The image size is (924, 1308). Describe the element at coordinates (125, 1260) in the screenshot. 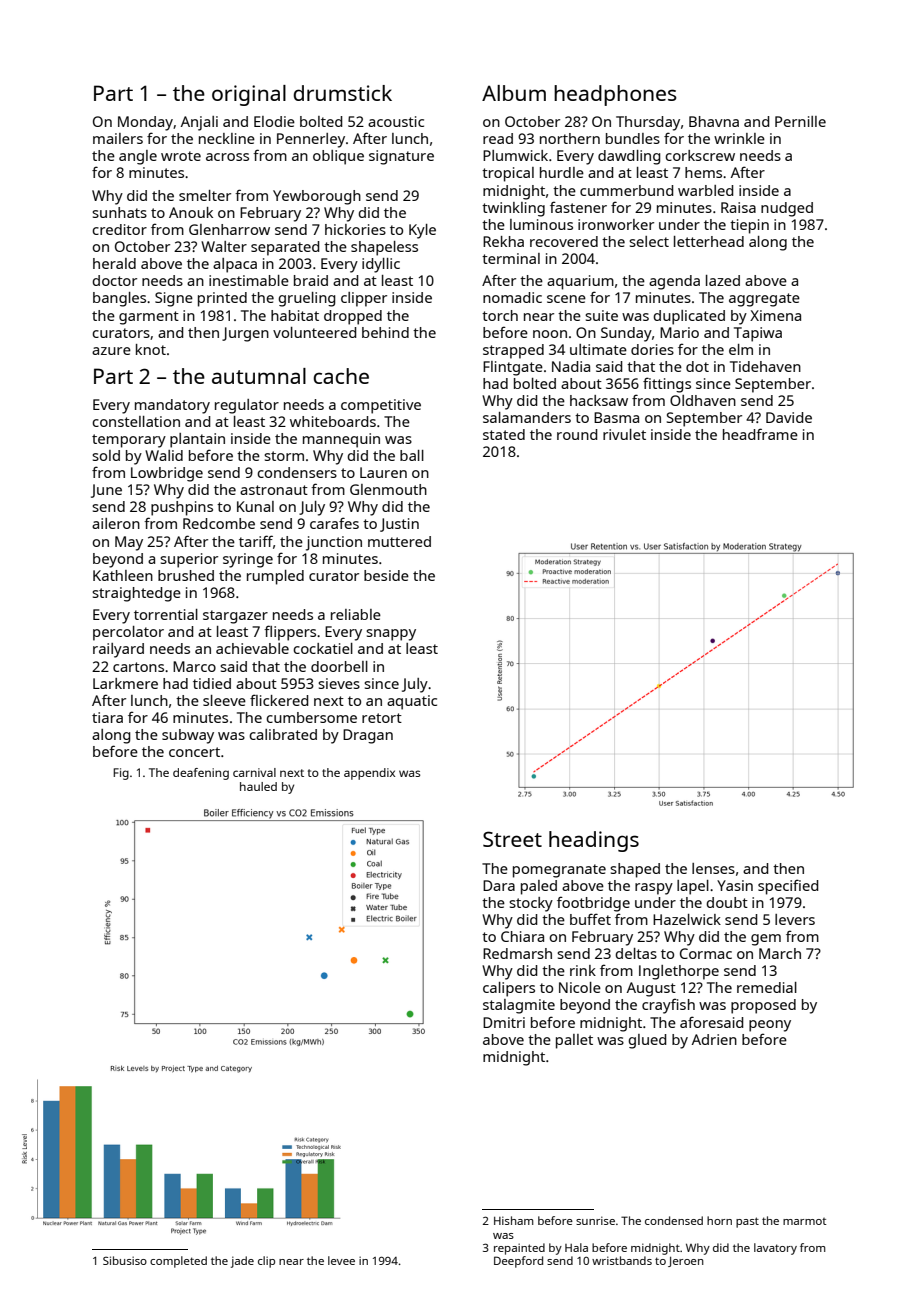

I see `Sibusiso` at that location.
